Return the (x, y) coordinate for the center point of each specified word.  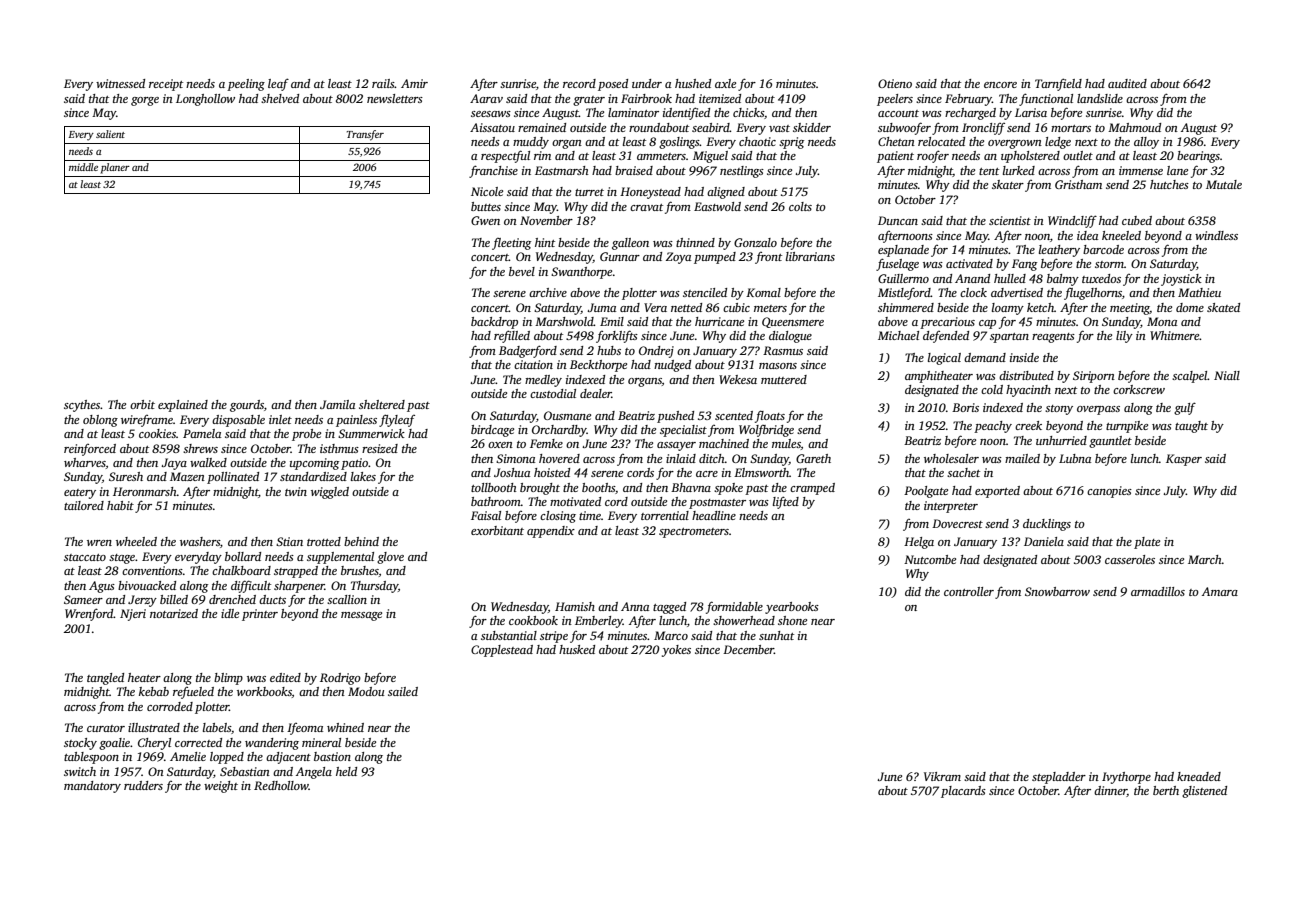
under (647, 83)
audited (1127, 83)
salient (110, 134)
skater (1008, 184)
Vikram (942, 776)
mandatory (92, 787)
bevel (522, 271)
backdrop (494, 323)
